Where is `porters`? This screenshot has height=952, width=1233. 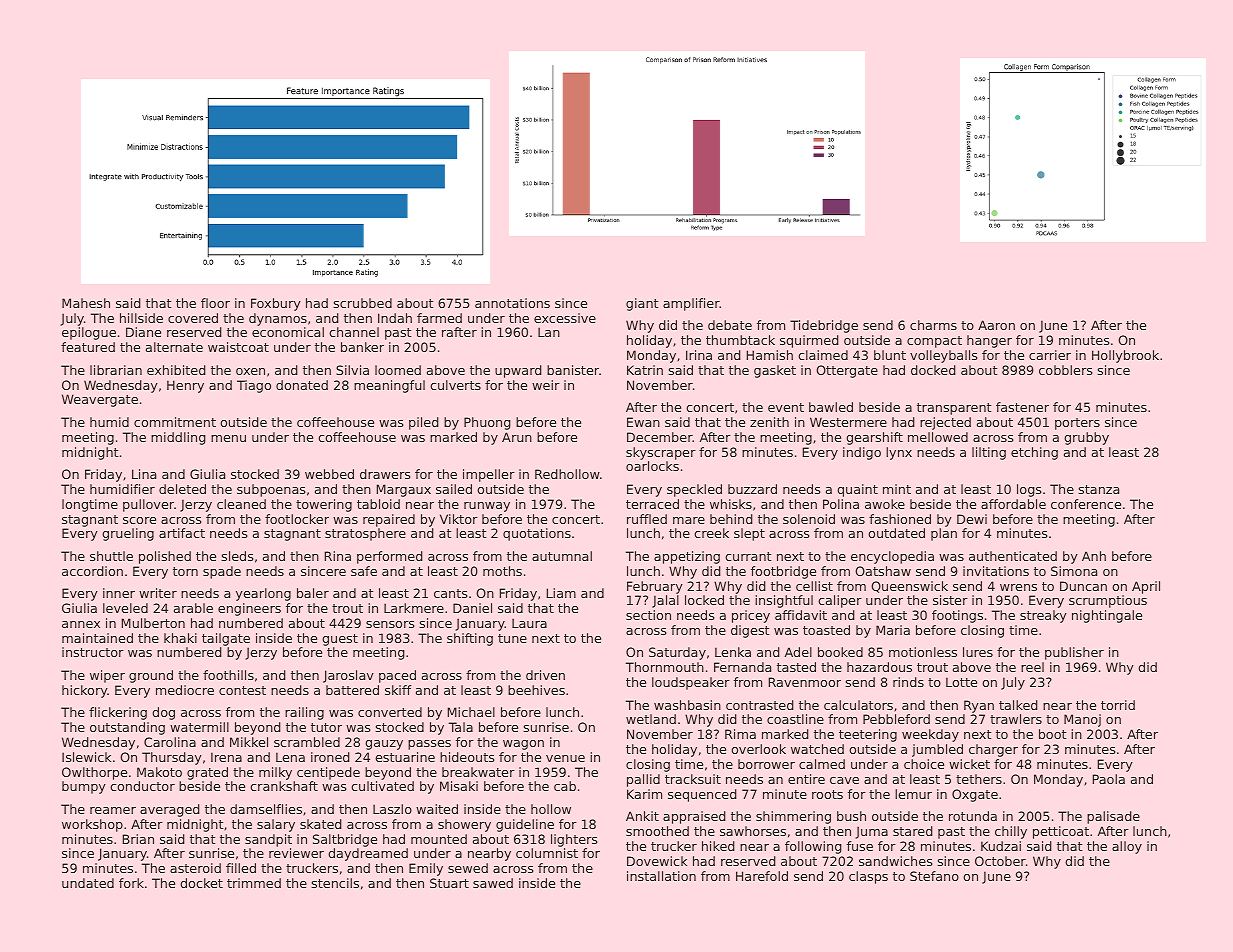 porters is located at coordinates (1077, 424).
